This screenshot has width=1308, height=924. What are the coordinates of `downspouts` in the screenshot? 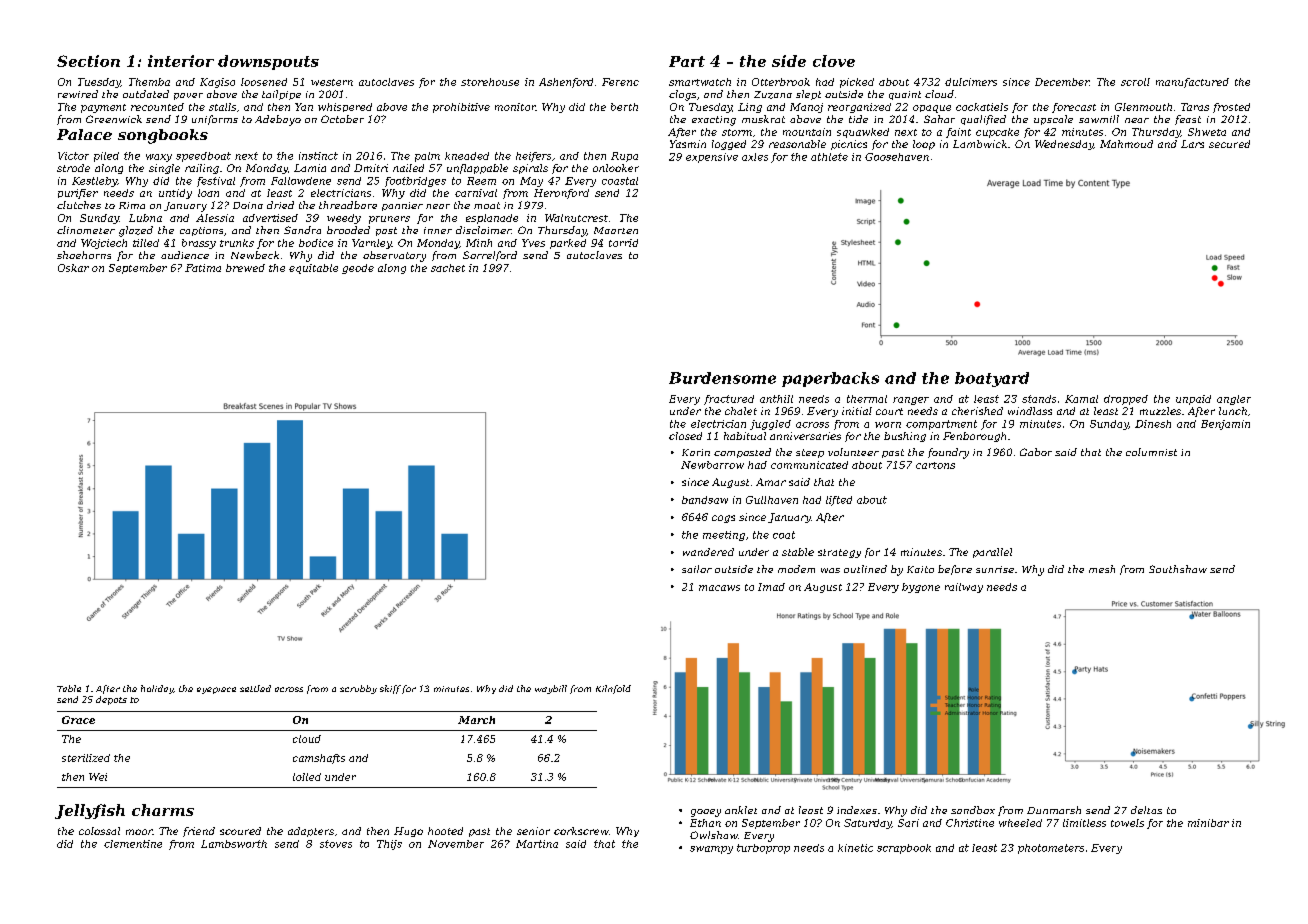 It's located at (268, 62).
